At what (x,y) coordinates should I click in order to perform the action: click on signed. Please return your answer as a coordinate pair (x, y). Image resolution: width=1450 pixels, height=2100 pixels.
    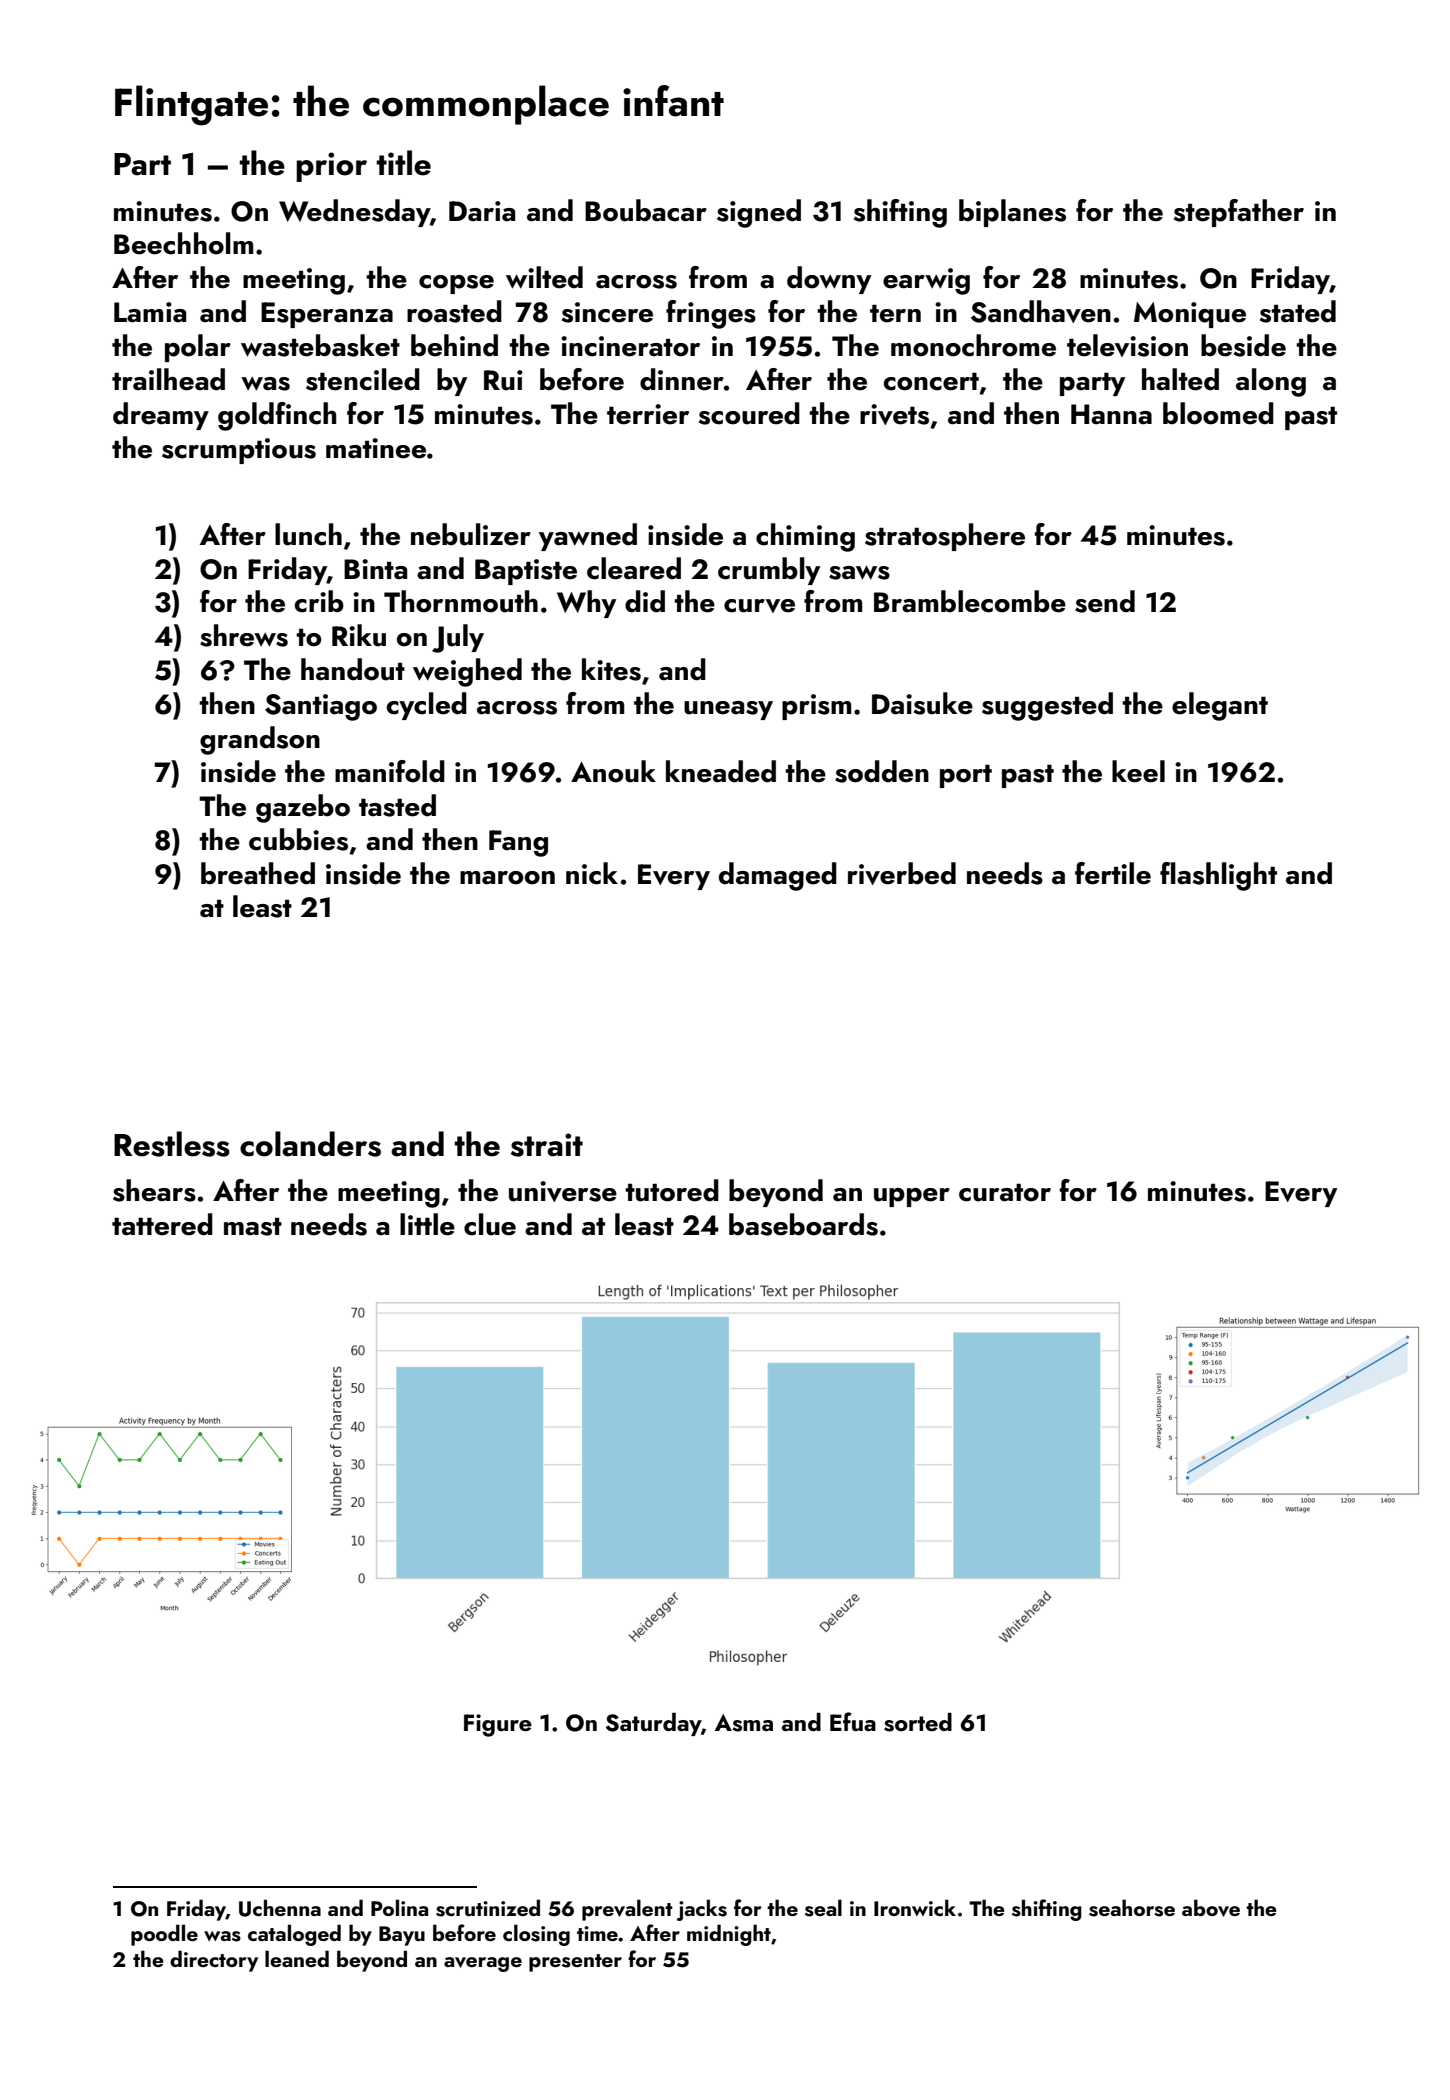
    Looking at the image, I should click on (759, 213).
